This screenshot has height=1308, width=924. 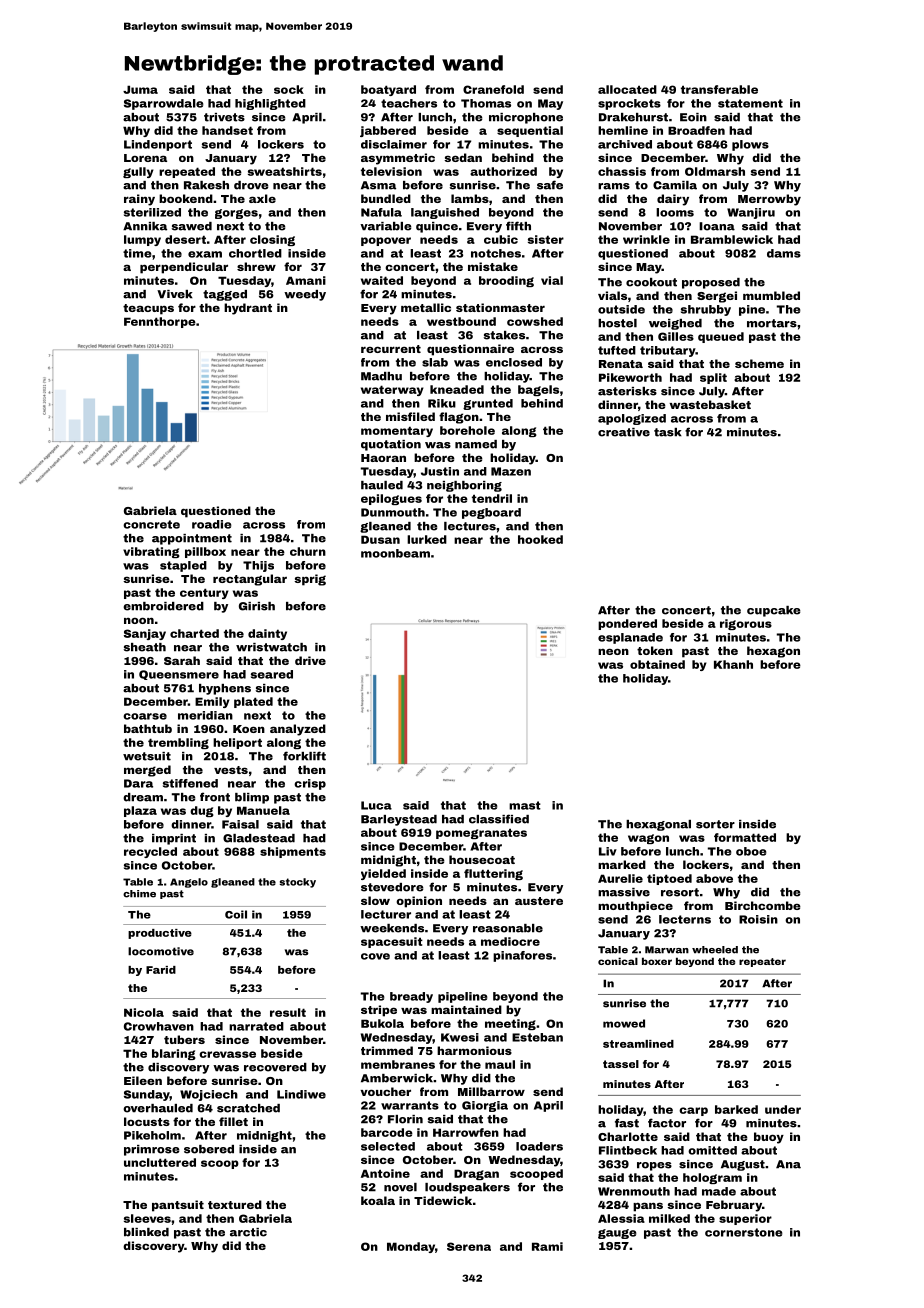 What do you see at coordinates (395, 553) in the screenshot?
I see `moonbeam` at bounding box center [395, 553].
